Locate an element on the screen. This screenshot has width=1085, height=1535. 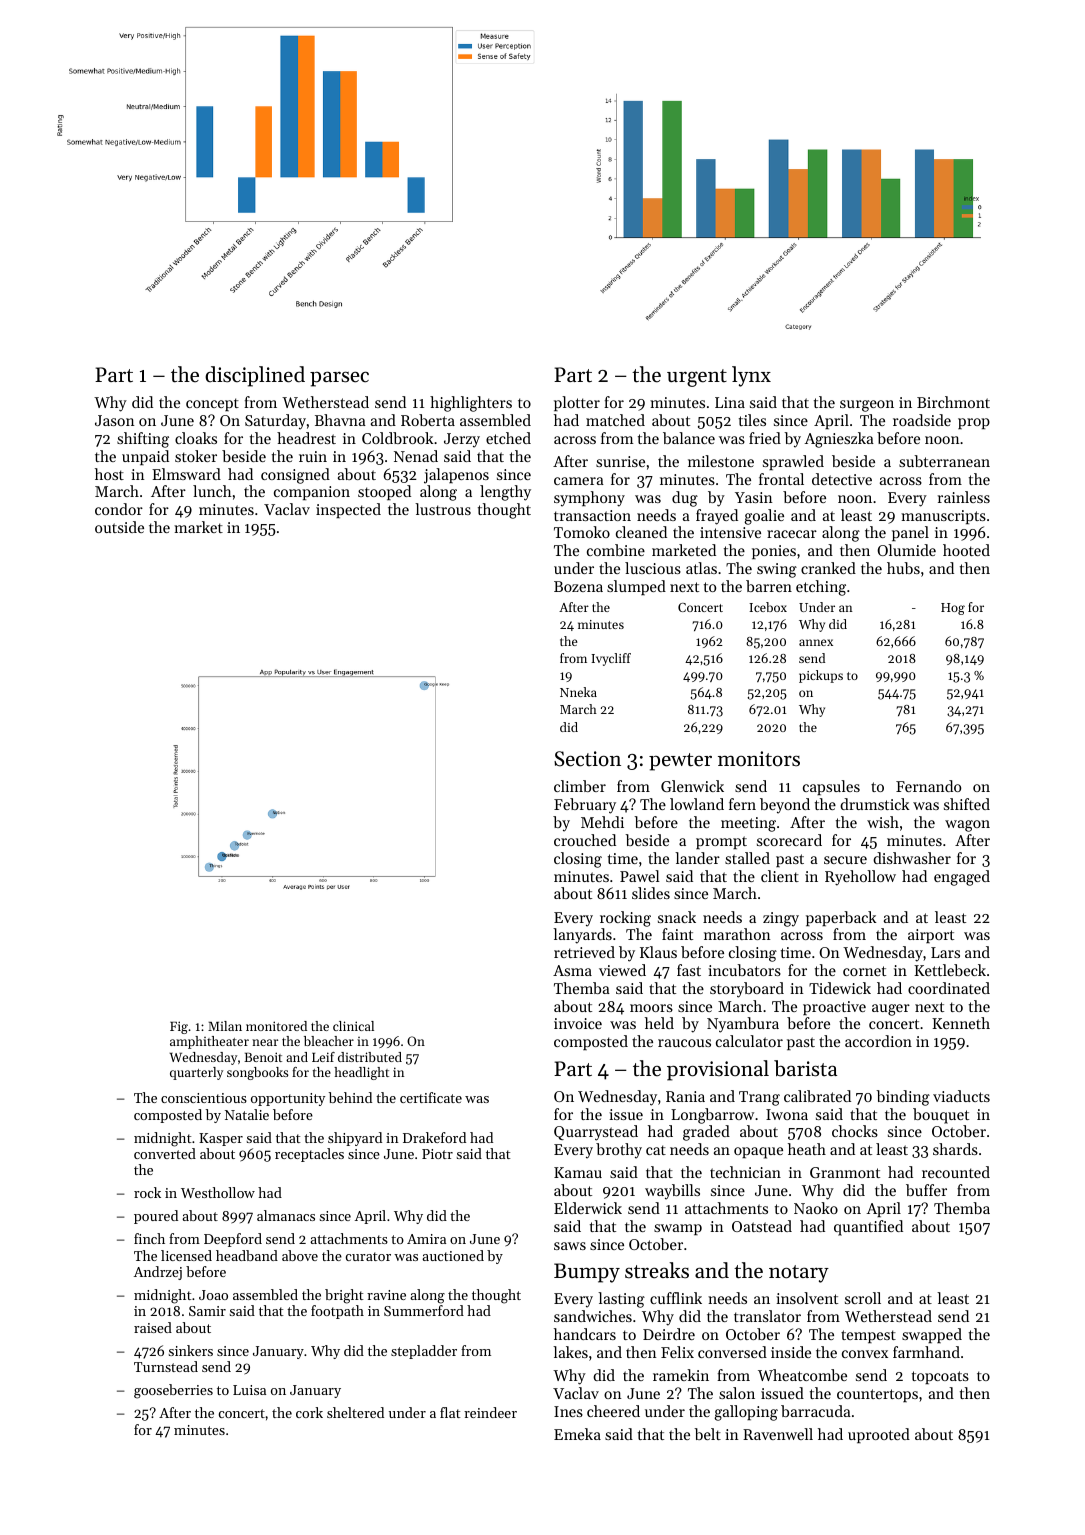
Tidewick is located at coordinates (840, 988).
